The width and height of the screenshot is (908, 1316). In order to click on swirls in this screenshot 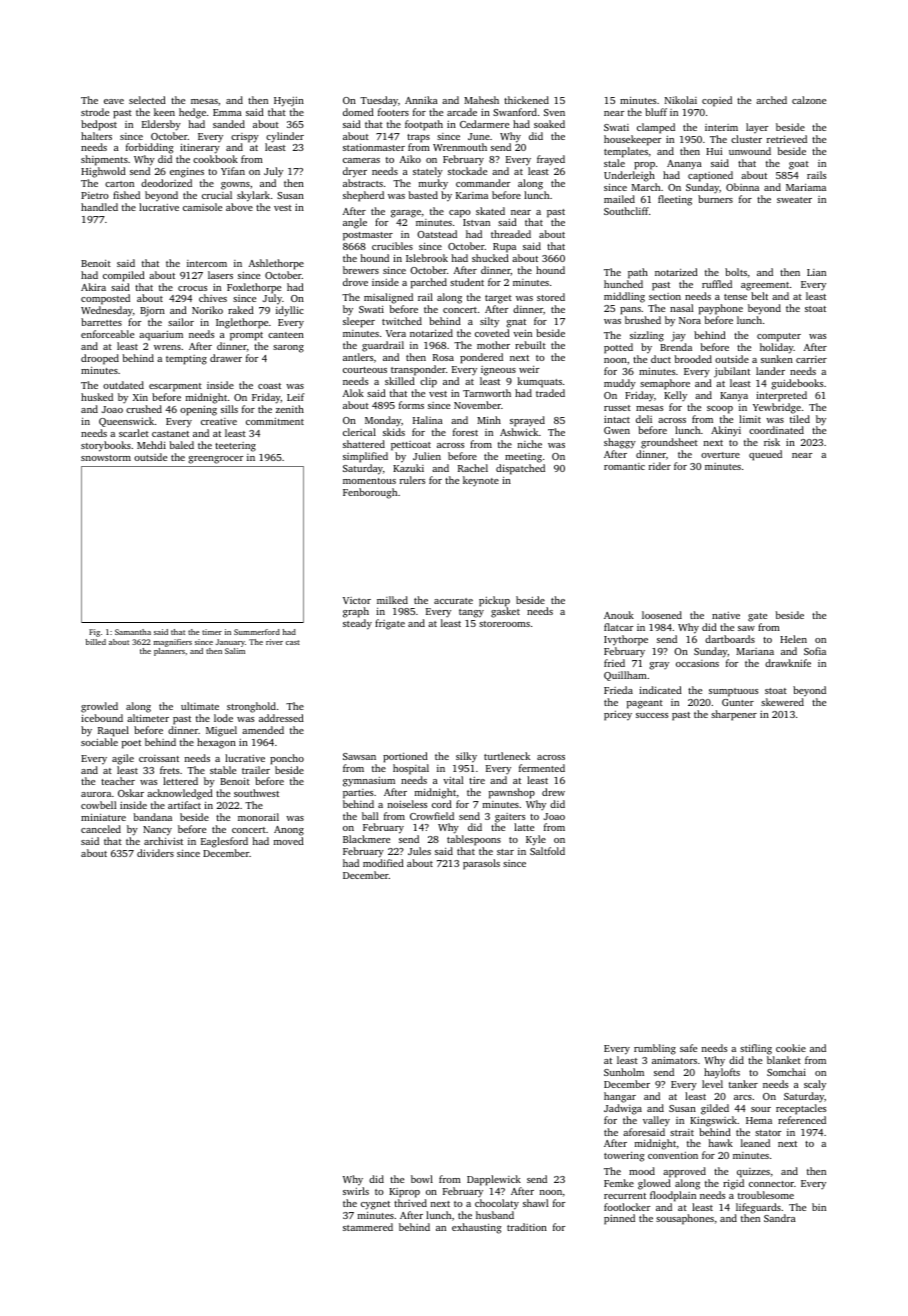, I will do `click(356, 1191)`.
